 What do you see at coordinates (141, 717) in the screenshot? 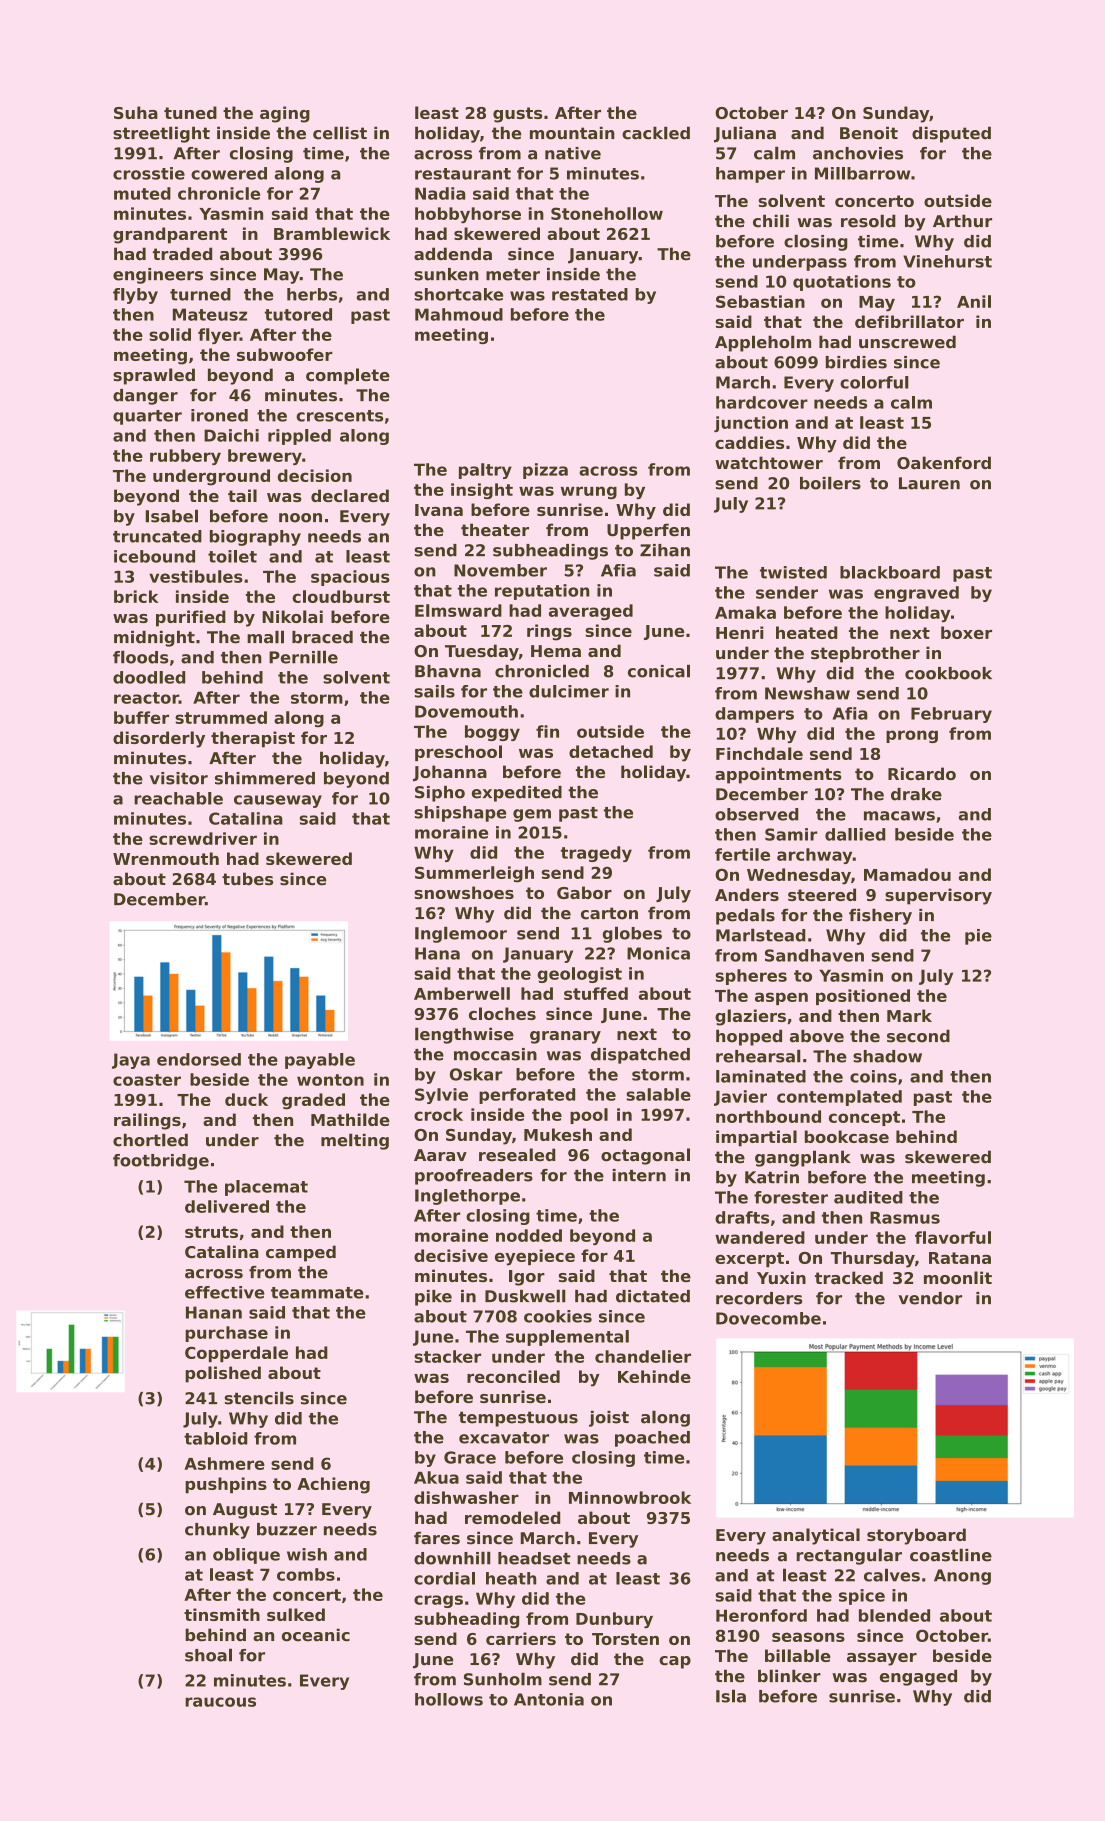
I see `buffer` at bounding box center [141, 717].
